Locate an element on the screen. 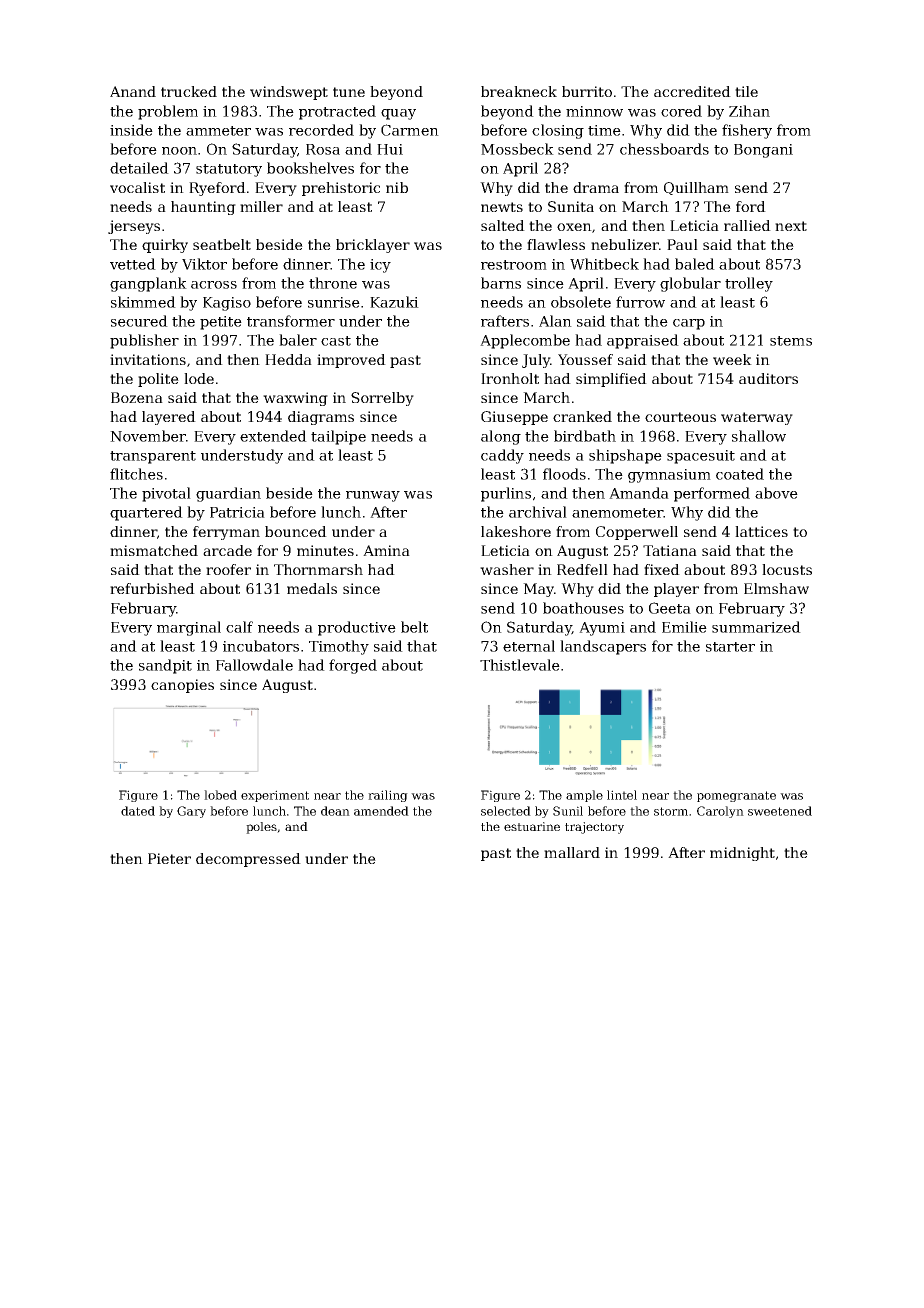  purlins is located at coordinates (506, 494).
